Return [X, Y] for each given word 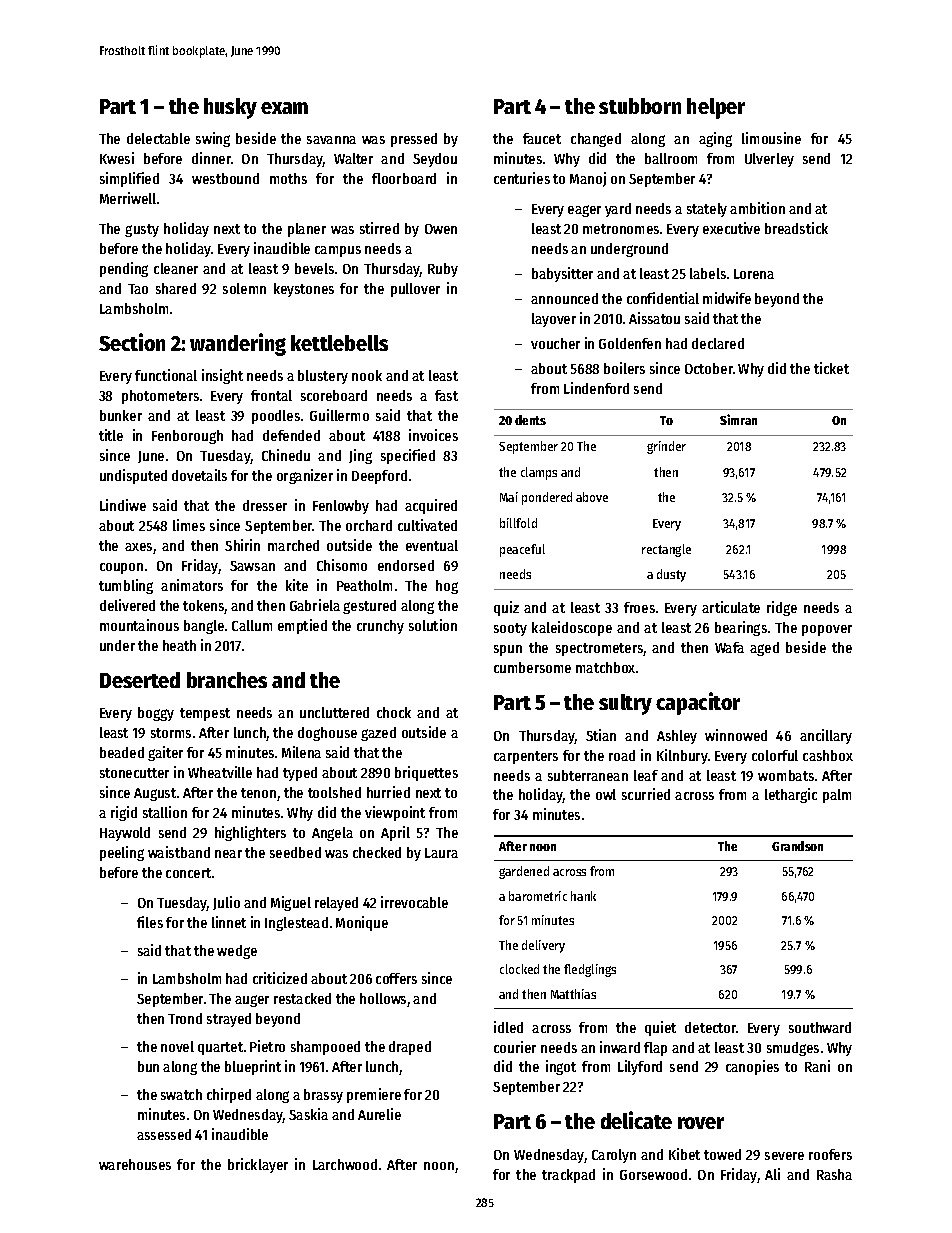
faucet [542, 138]
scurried [646, 794]
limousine [771, 138]
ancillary [826, 736]
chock [394, 712]
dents [530, 420]
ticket [831, 368]
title [111, 435]
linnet [229, 922]
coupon [121, 568]
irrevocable [414, 902]
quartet [220, 1048]
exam [284, 108]
